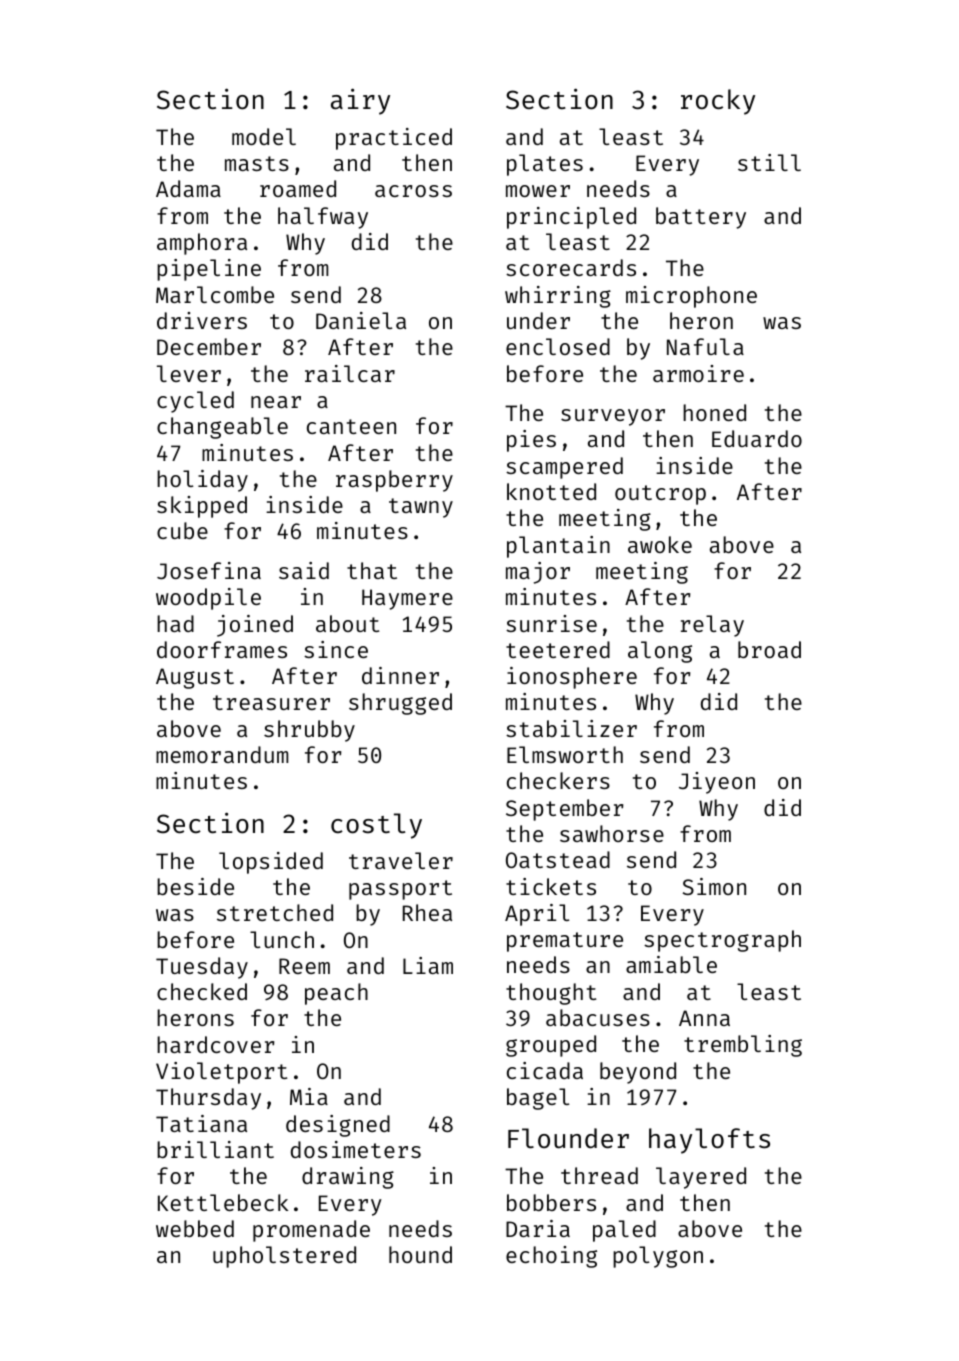  I want to click on upholstered, so click(284, 1257).
